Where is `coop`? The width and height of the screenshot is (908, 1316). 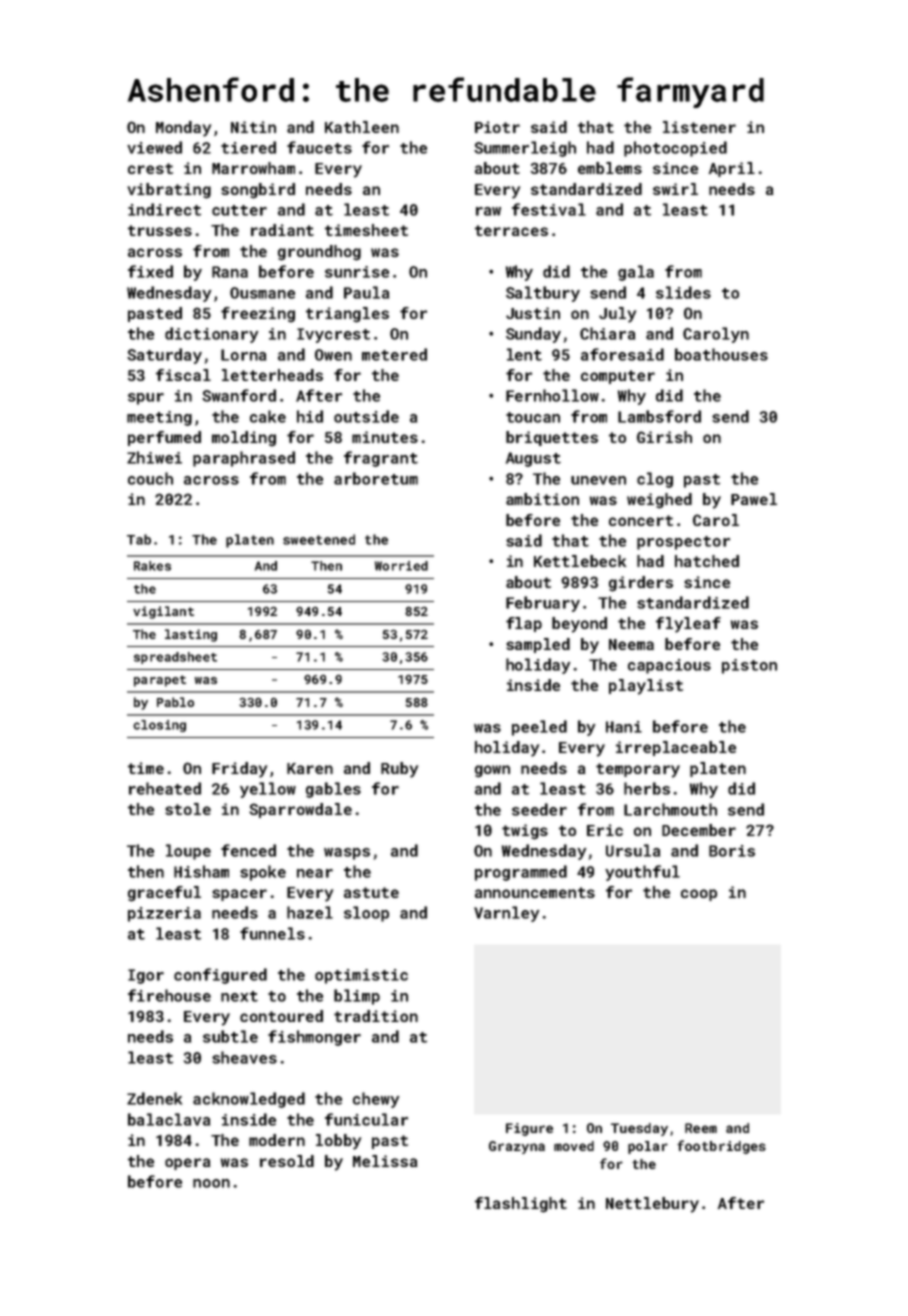 coop is located at coordinates (699, 895).
